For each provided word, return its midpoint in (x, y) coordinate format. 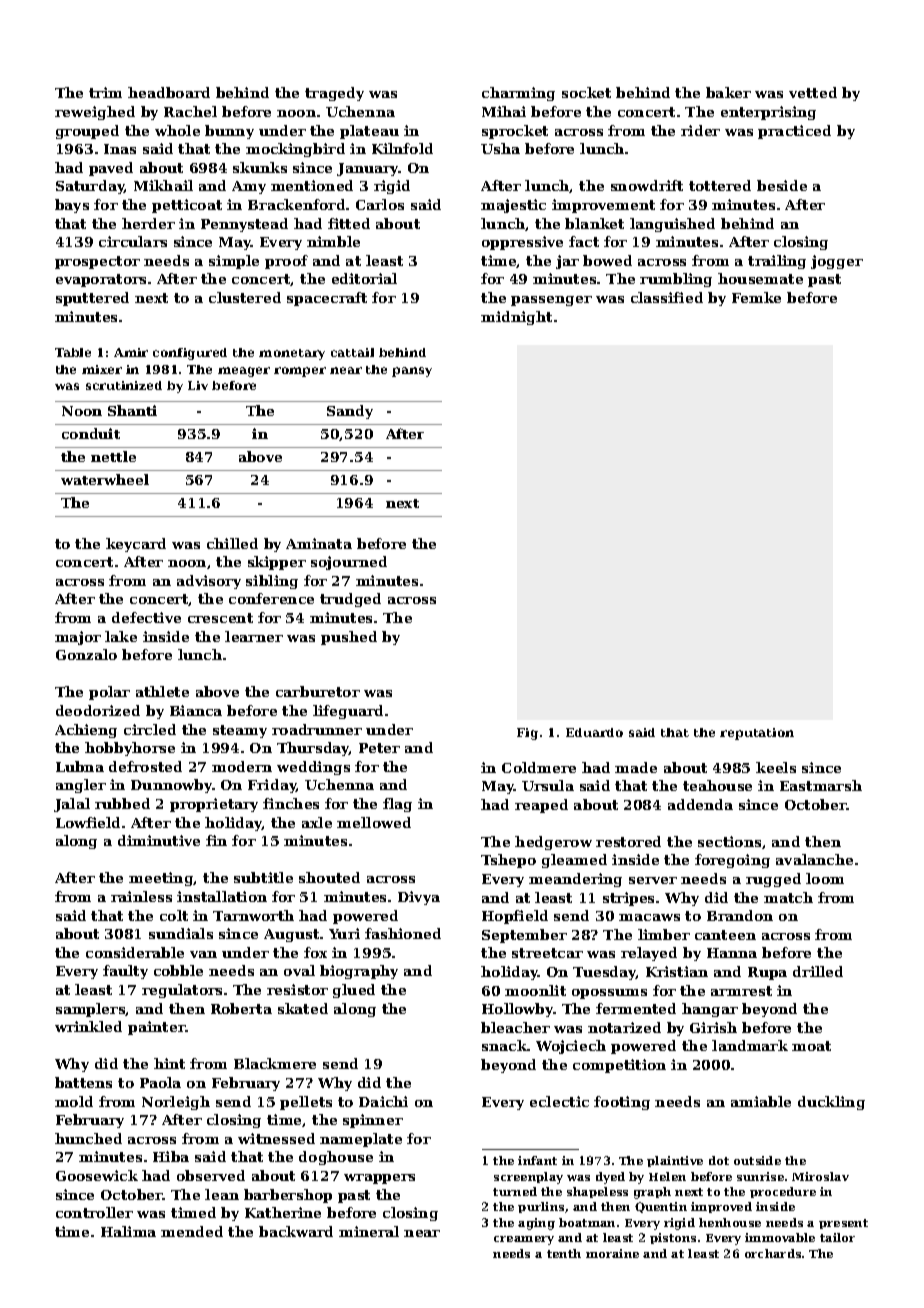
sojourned (349, 563)
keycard (136, 545)
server (653, 880)
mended (192, 1231)
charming (518, 94)
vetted (813, 92)
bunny (229, 132)
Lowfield (88, 822)
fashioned (403, 933)
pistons (673, 1238)
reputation (757, 734)
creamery (524, 1240)
